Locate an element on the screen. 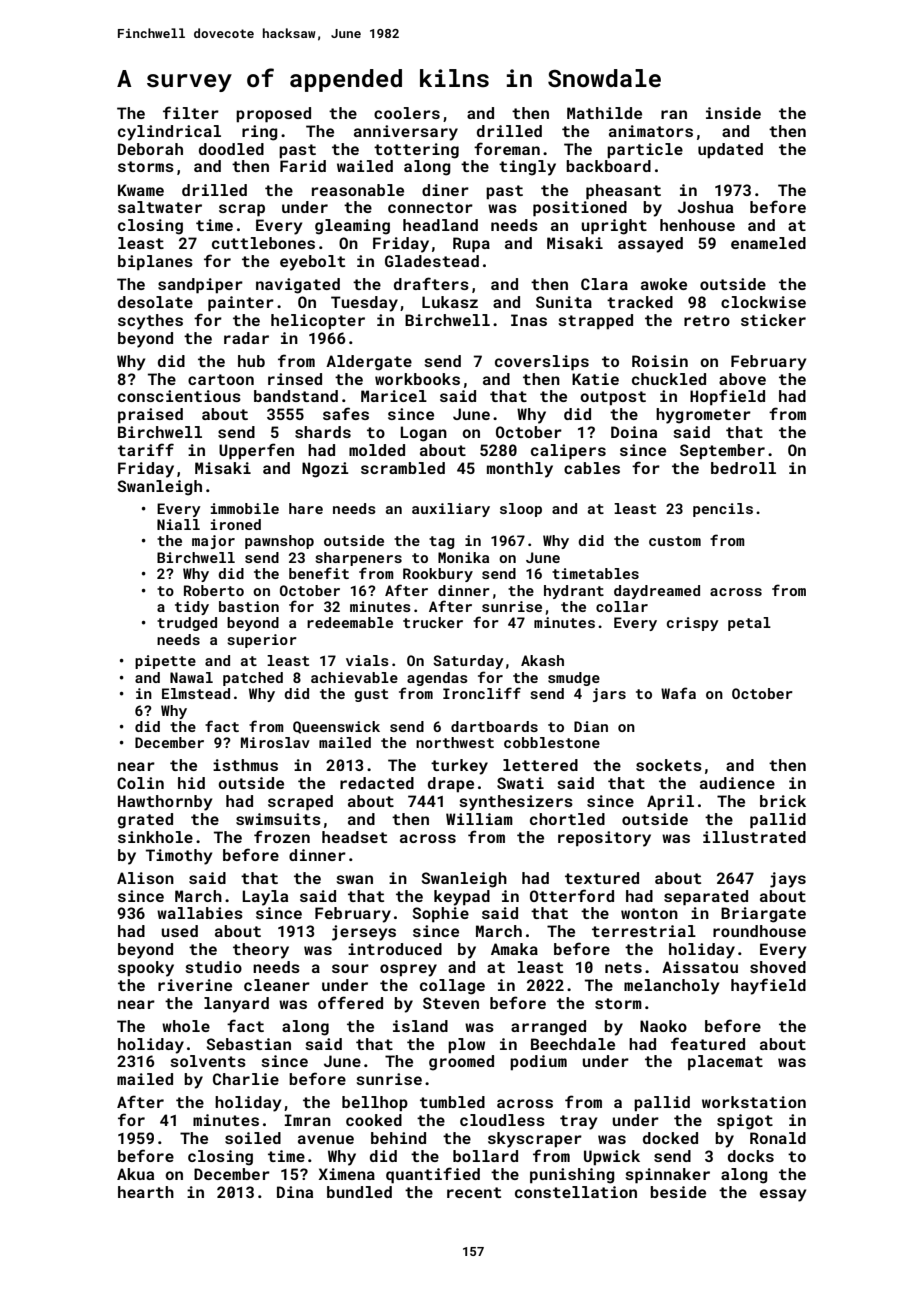 The image size is (924, 1308). filter is located at coordinates (191, 112).
